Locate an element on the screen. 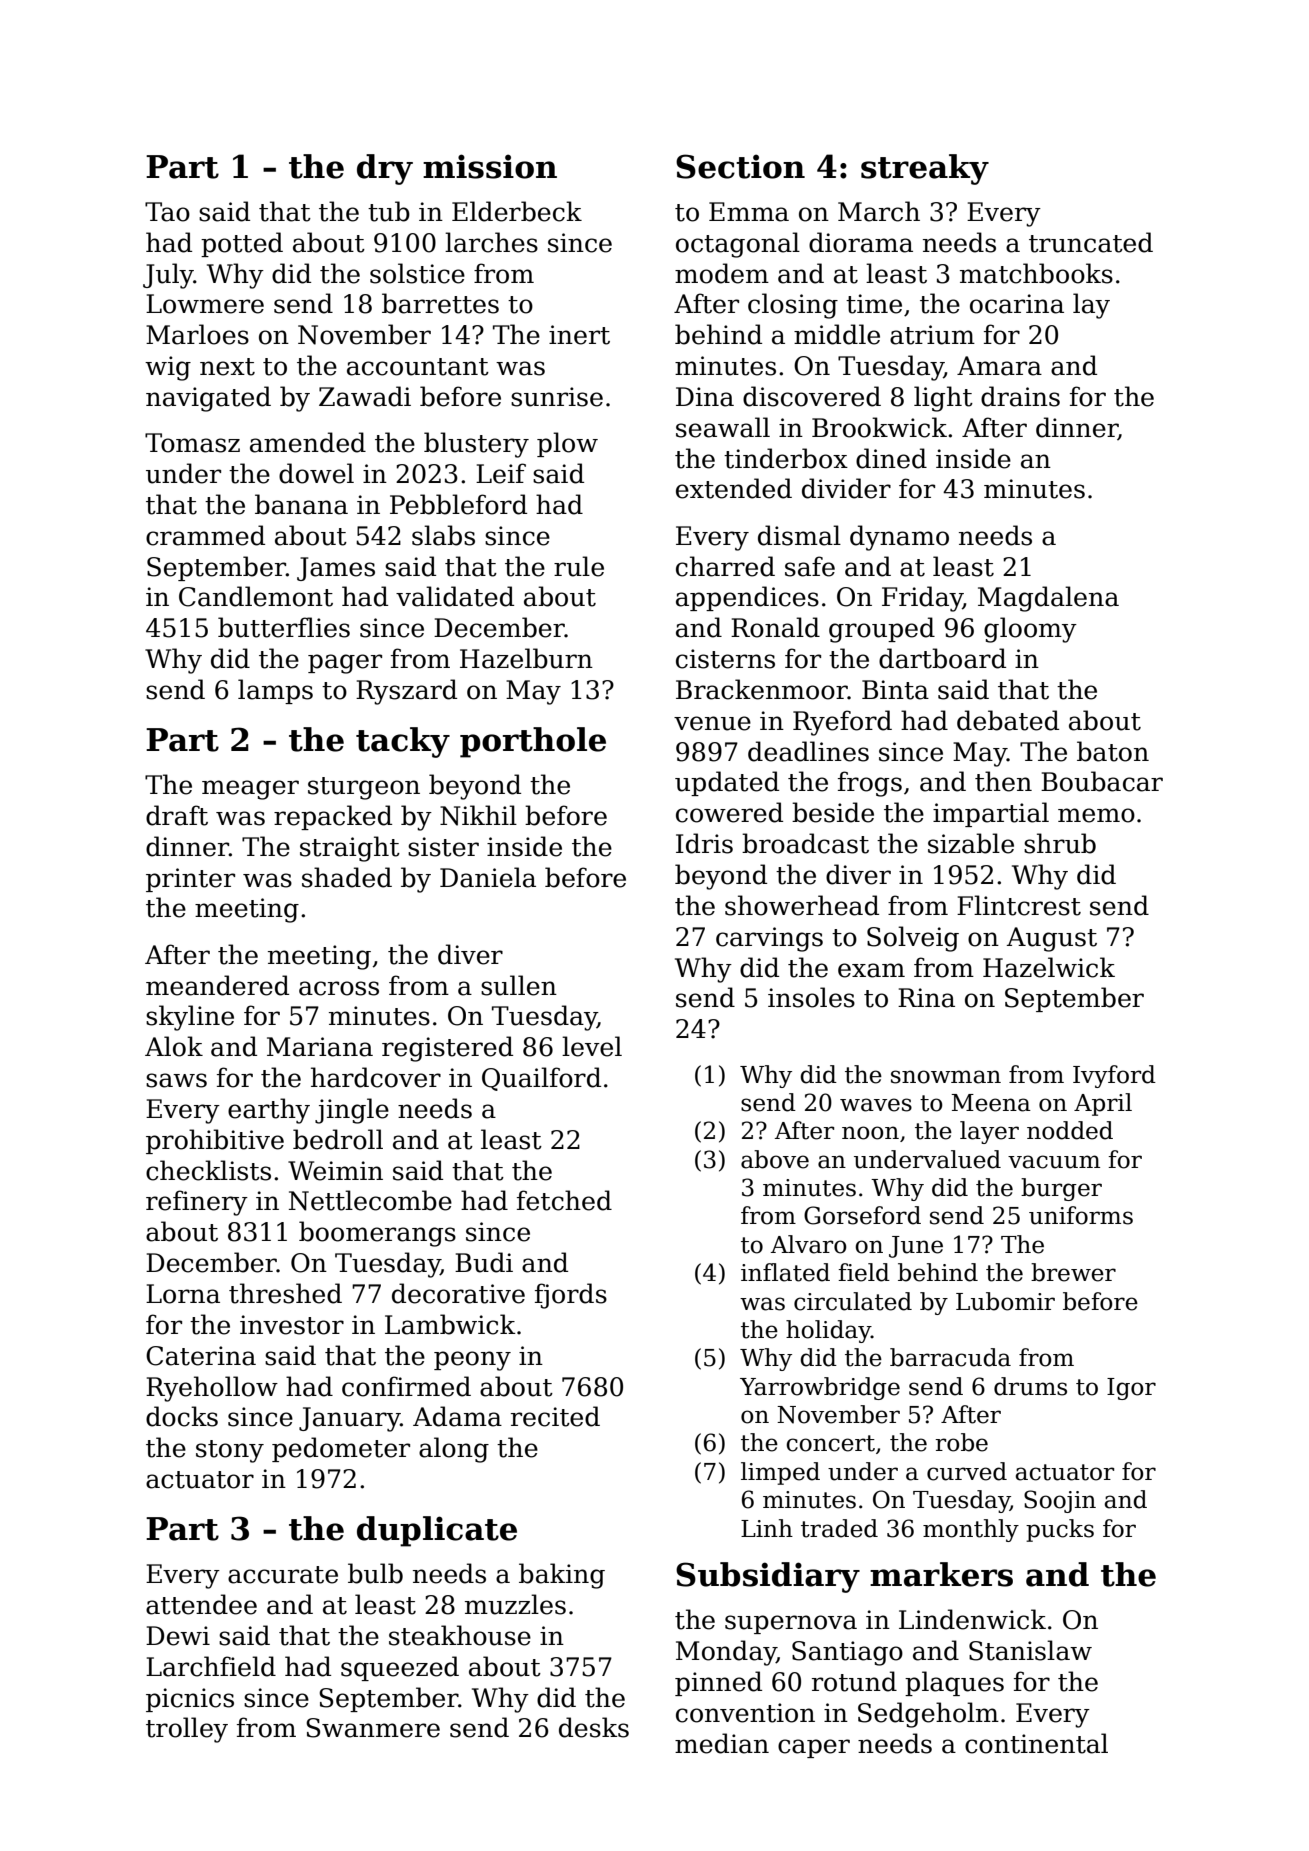 This screenshot has width=1309, height=1851. deadlines is located at coordinates (808, 751).
